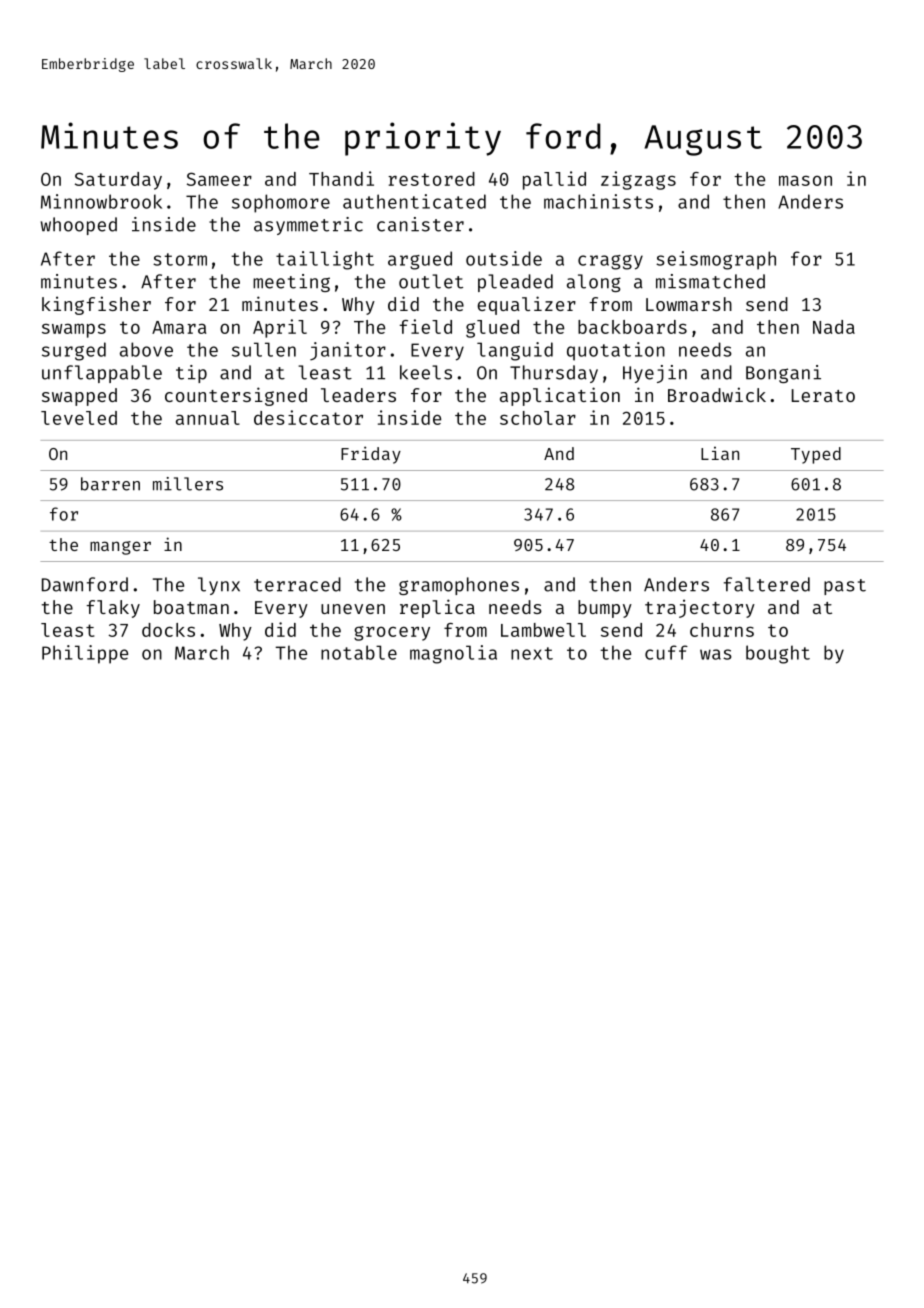 The height and width of the image is (1308, 924). What do you see at coordinates (823, 395) in the image?
I see `Lerato` at bounding box center [823, 395].
